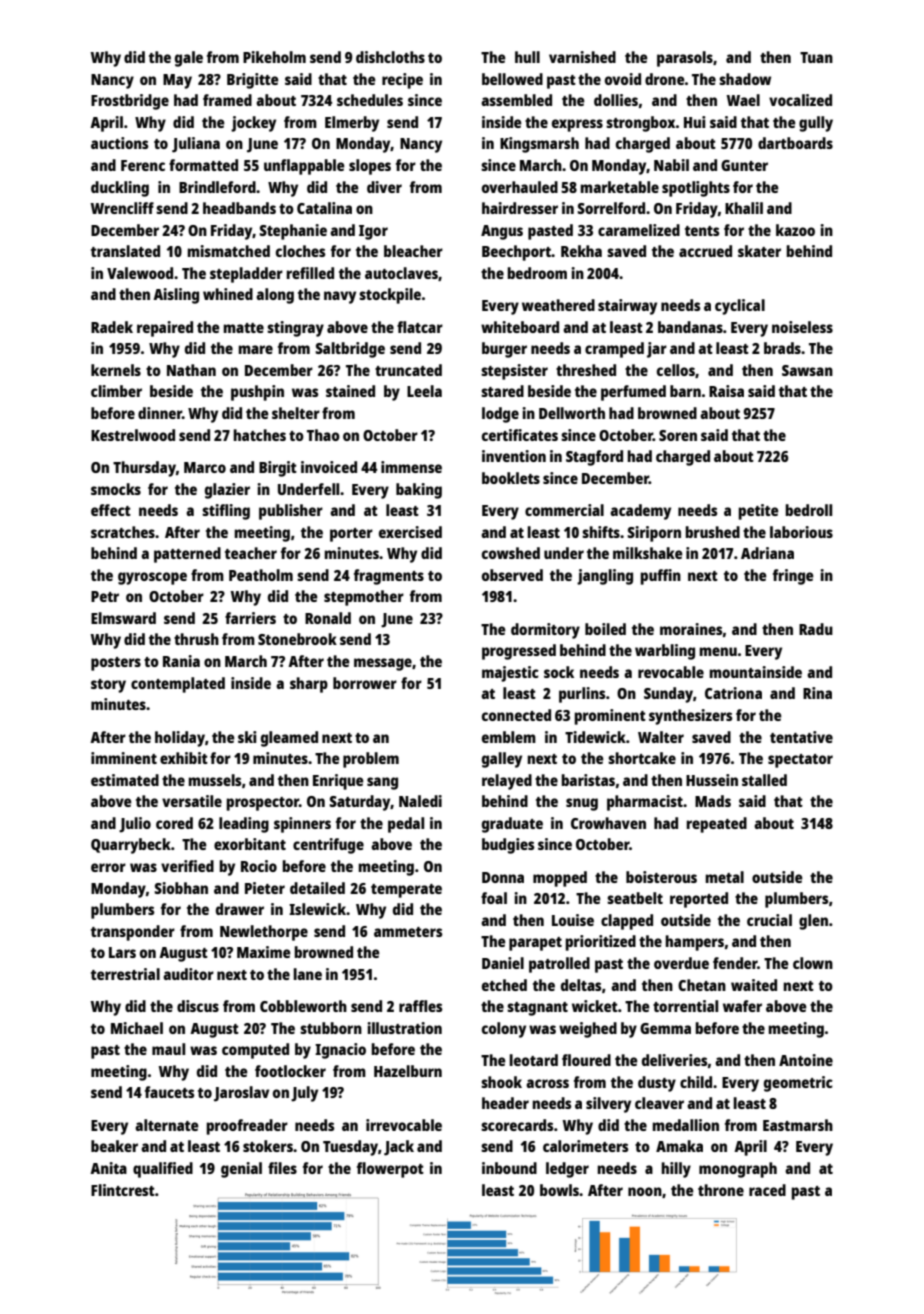 This screenshot has width=924, height=1314. What do you see at coordinates (627, 922) in the screenshot?
I see `clapped` at bounding box center [627, 922].
